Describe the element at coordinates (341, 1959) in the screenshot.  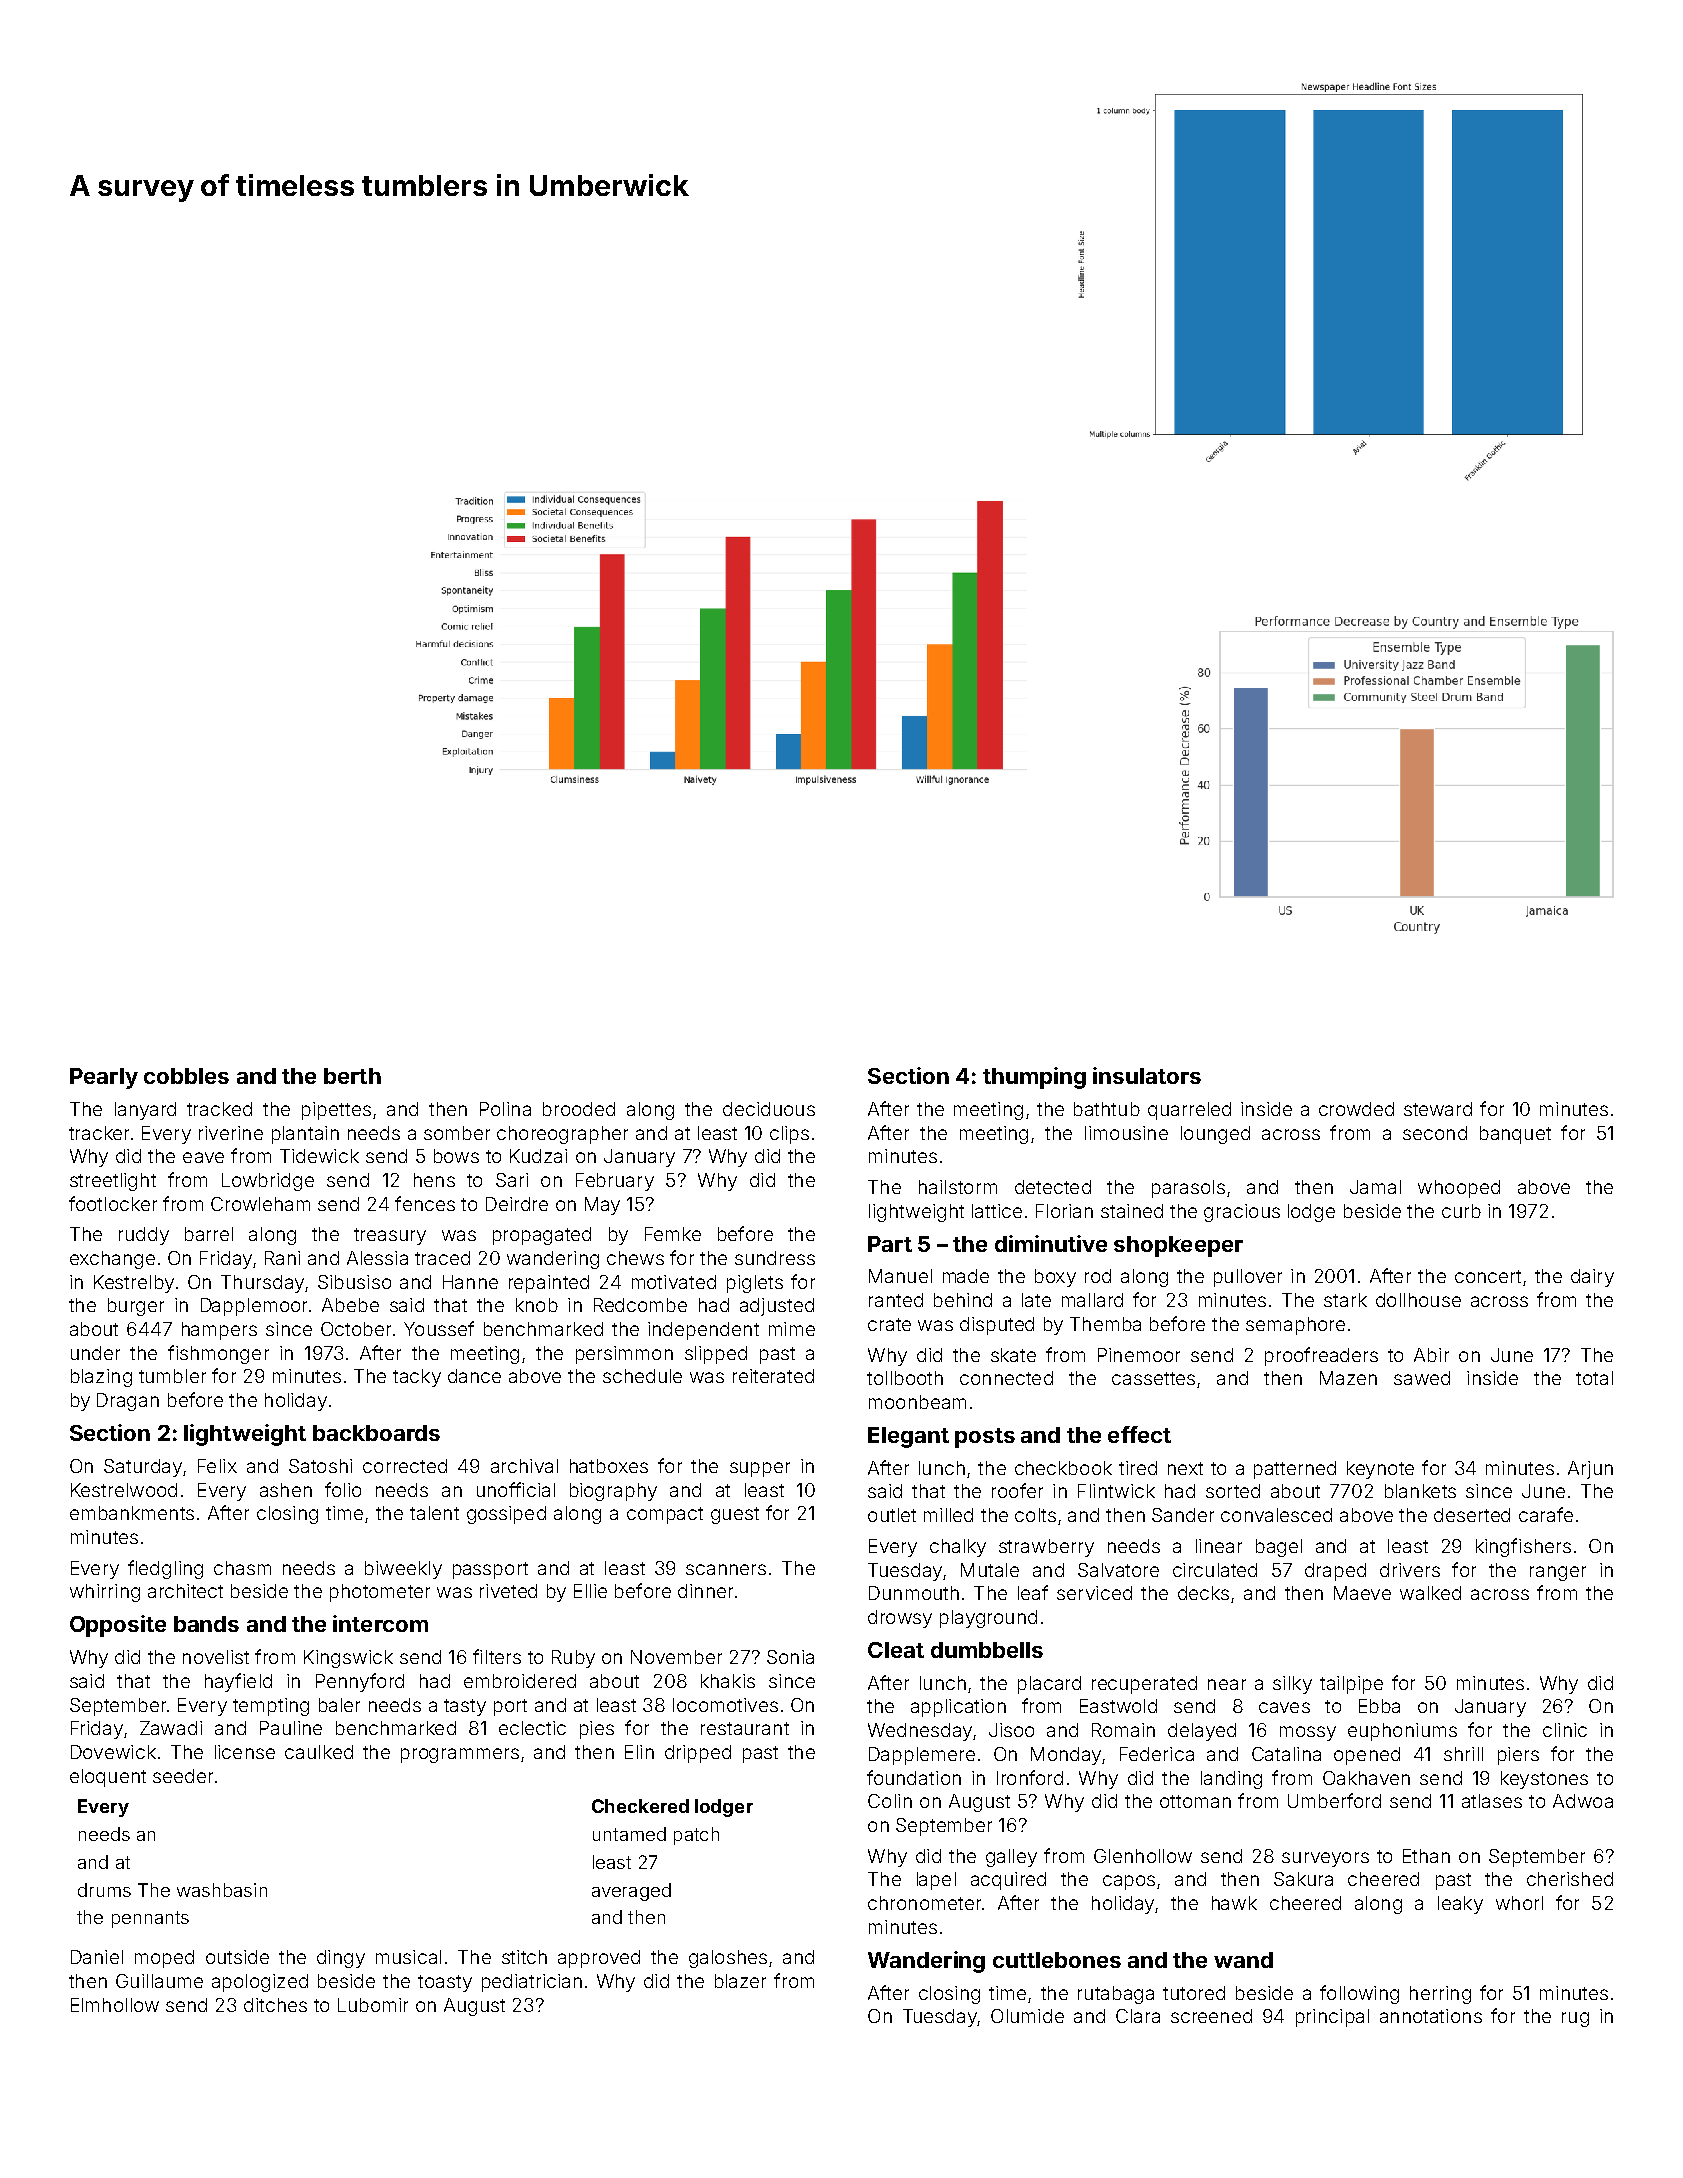
I see `dingy` at that location.
